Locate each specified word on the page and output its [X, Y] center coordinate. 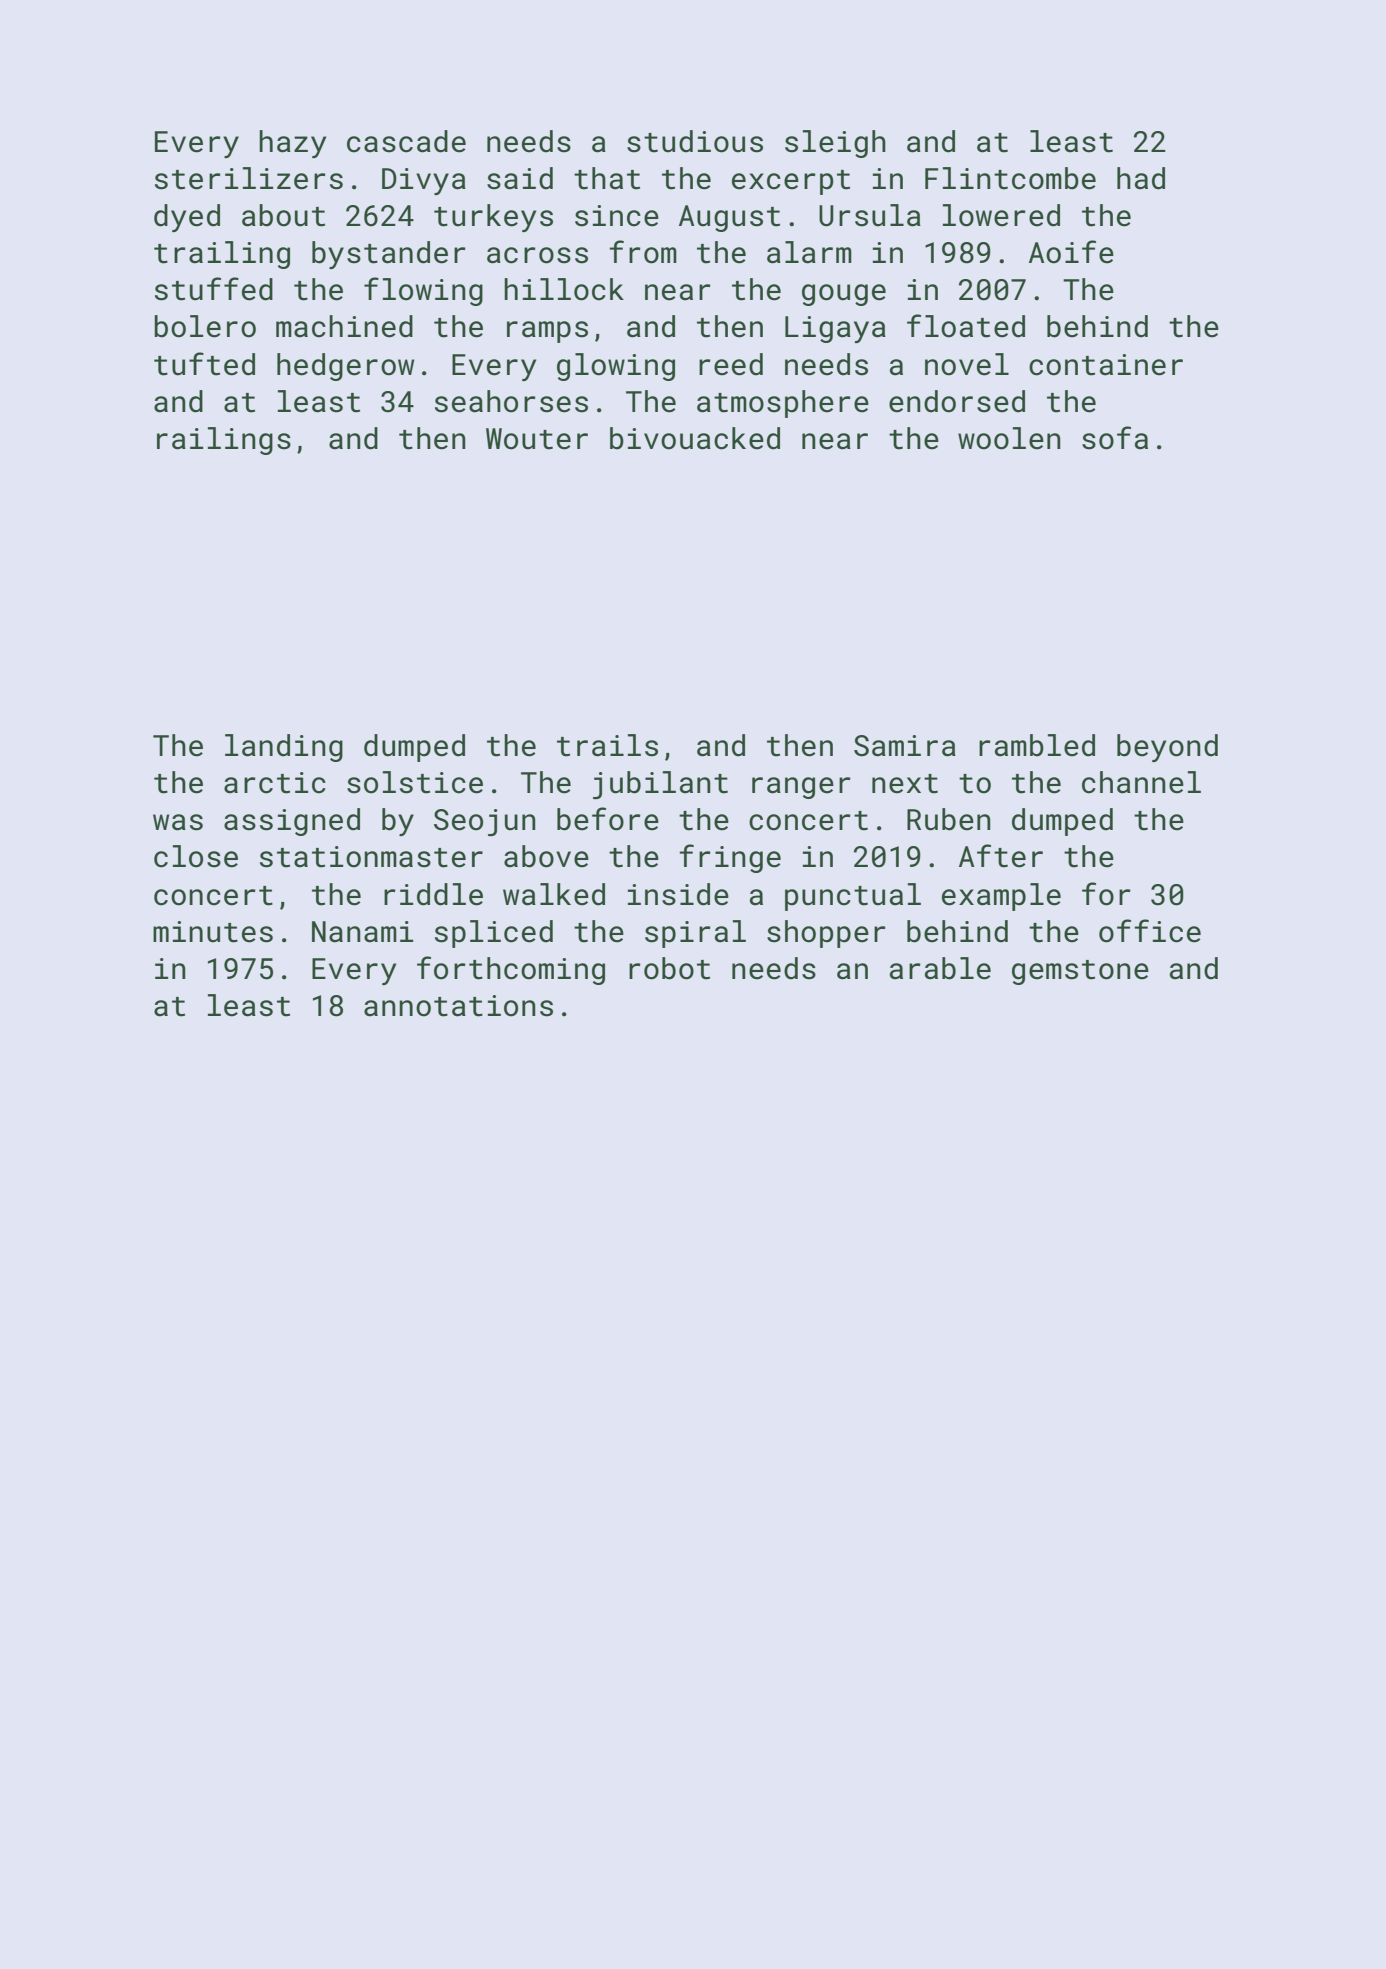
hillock [564, 289]
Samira [905, 746]
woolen [1009, 438]
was [178, 822]
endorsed [957, 401]
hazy [292, 144]
